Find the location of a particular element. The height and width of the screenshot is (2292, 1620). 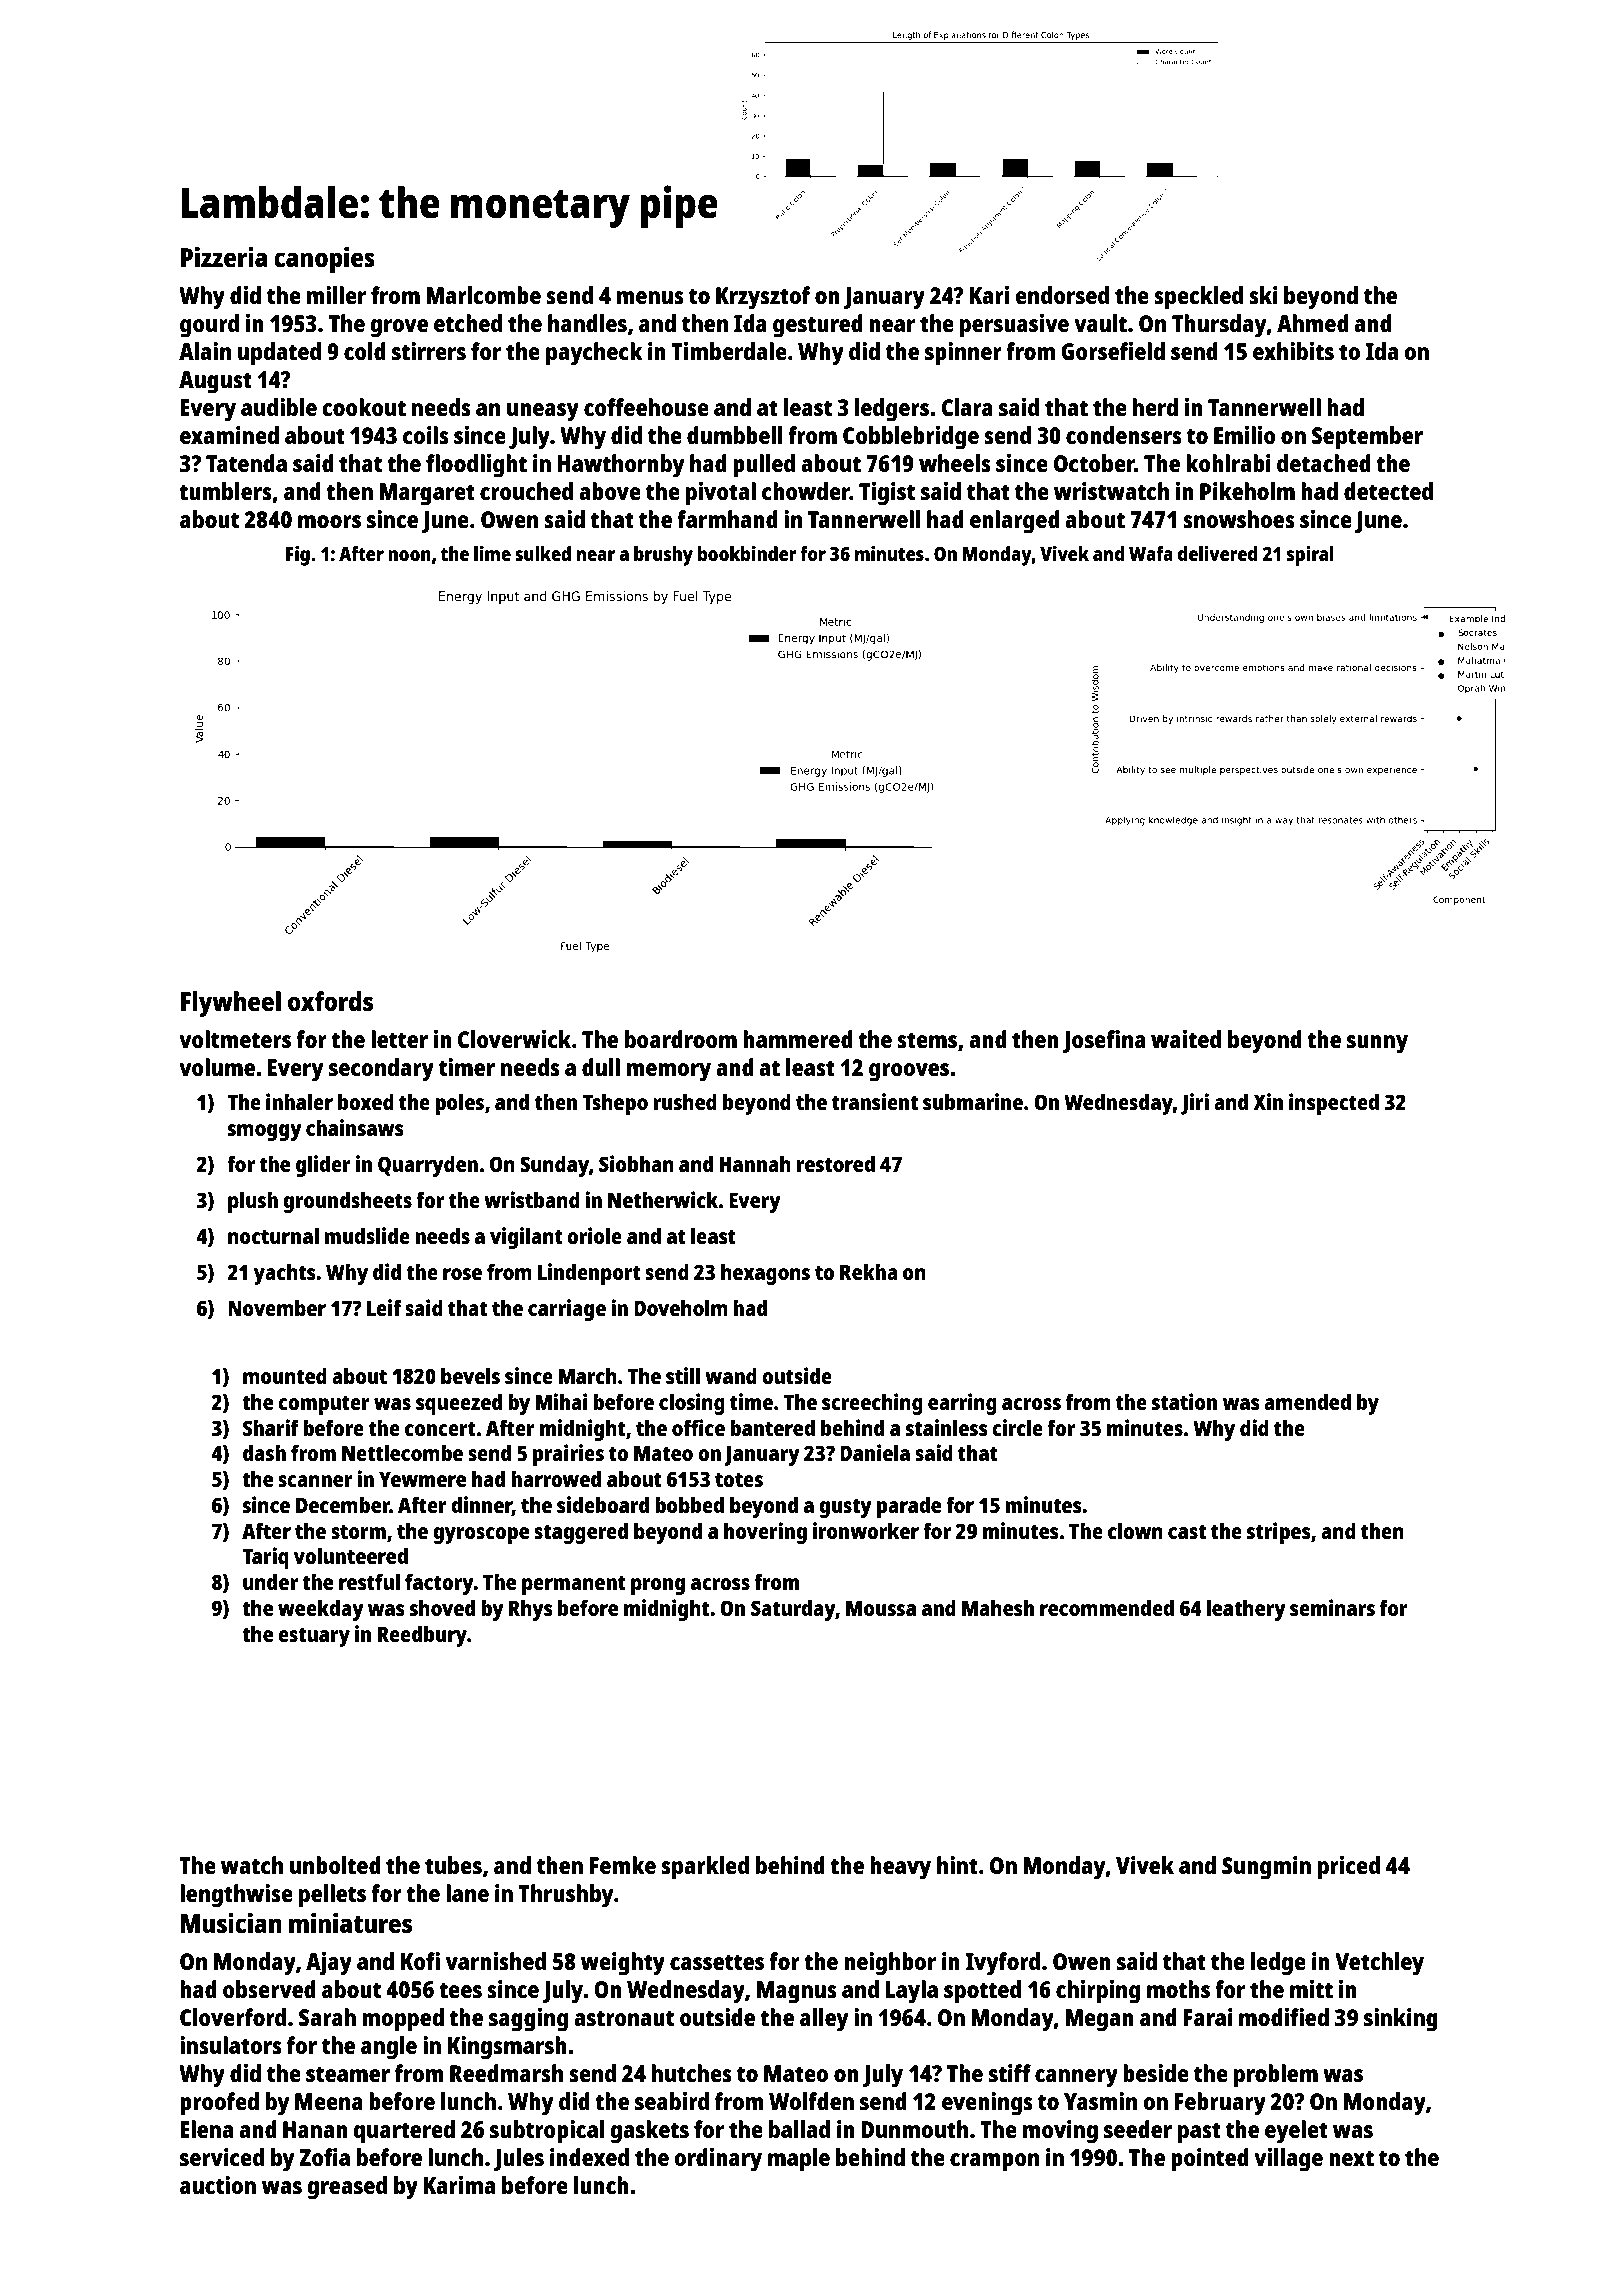

crampon is located at coordinates (994, 2162).
